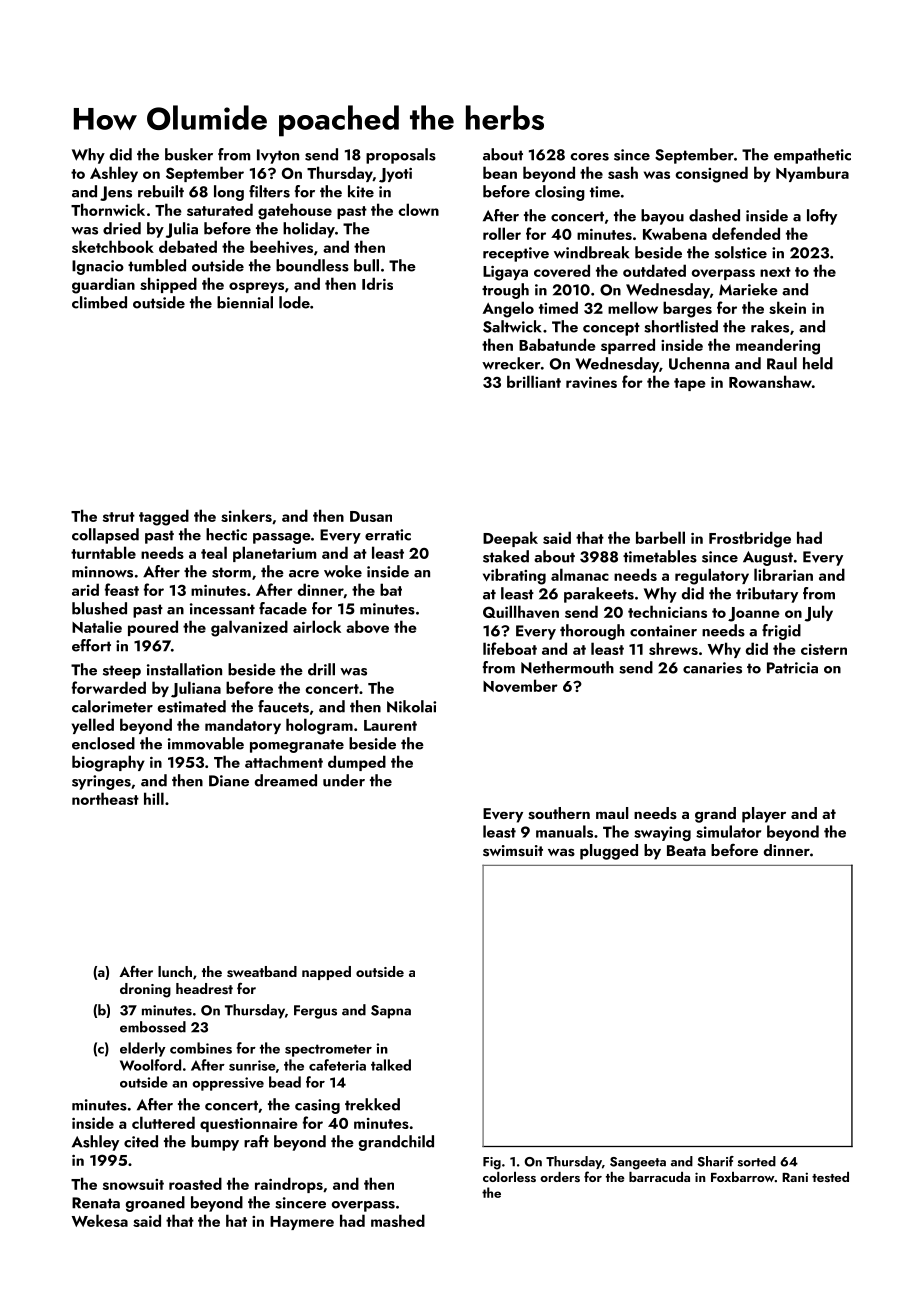 This screenshot has height=1311, width=924. What do you see at coordinates (328, 1050) in the screenshot?
I see `spectrometer` at bounding box center [328, 1050].
